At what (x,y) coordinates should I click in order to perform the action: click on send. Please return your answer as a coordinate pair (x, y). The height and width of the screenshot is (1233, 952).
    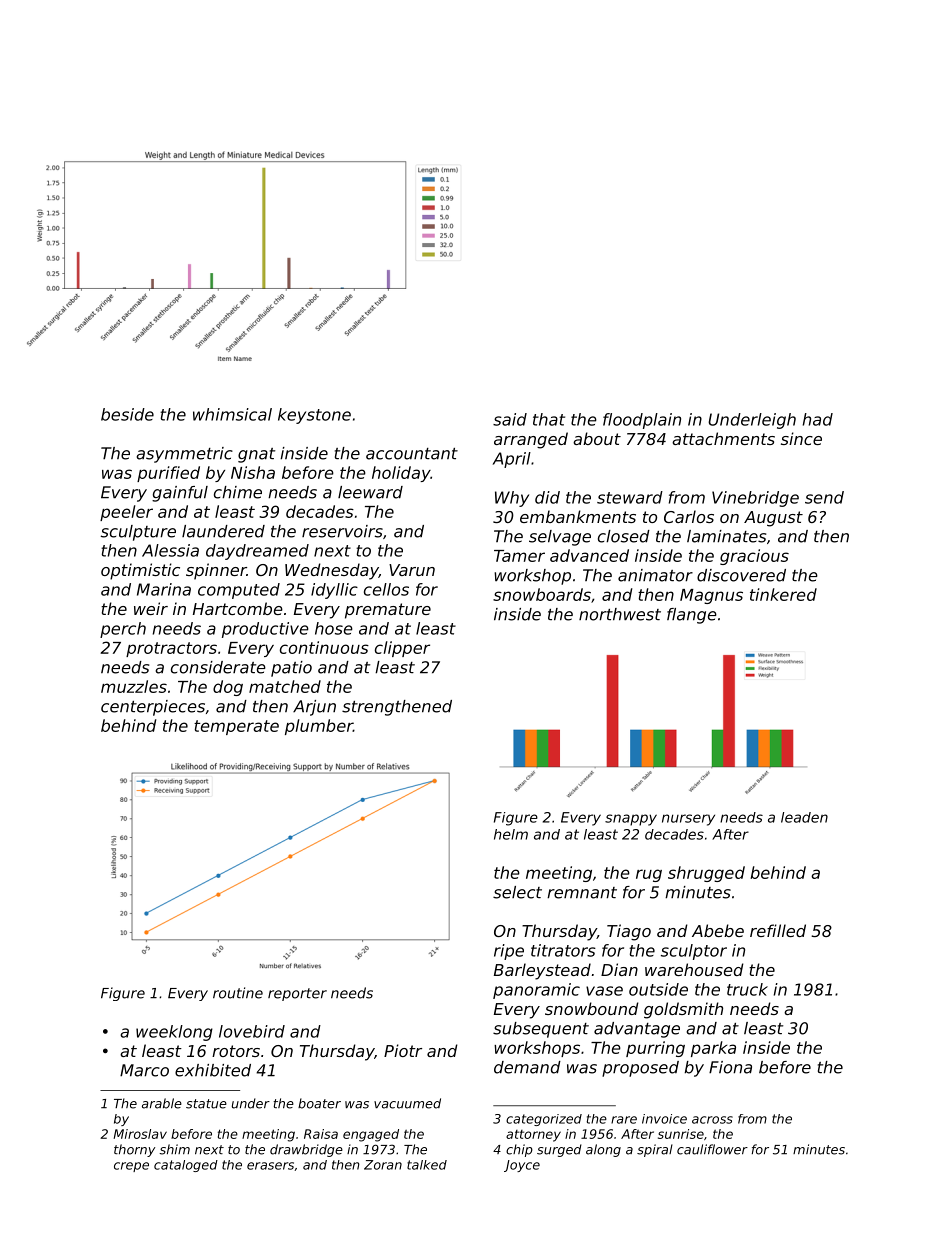
    Looking at the image, I should click on (824, 497).
